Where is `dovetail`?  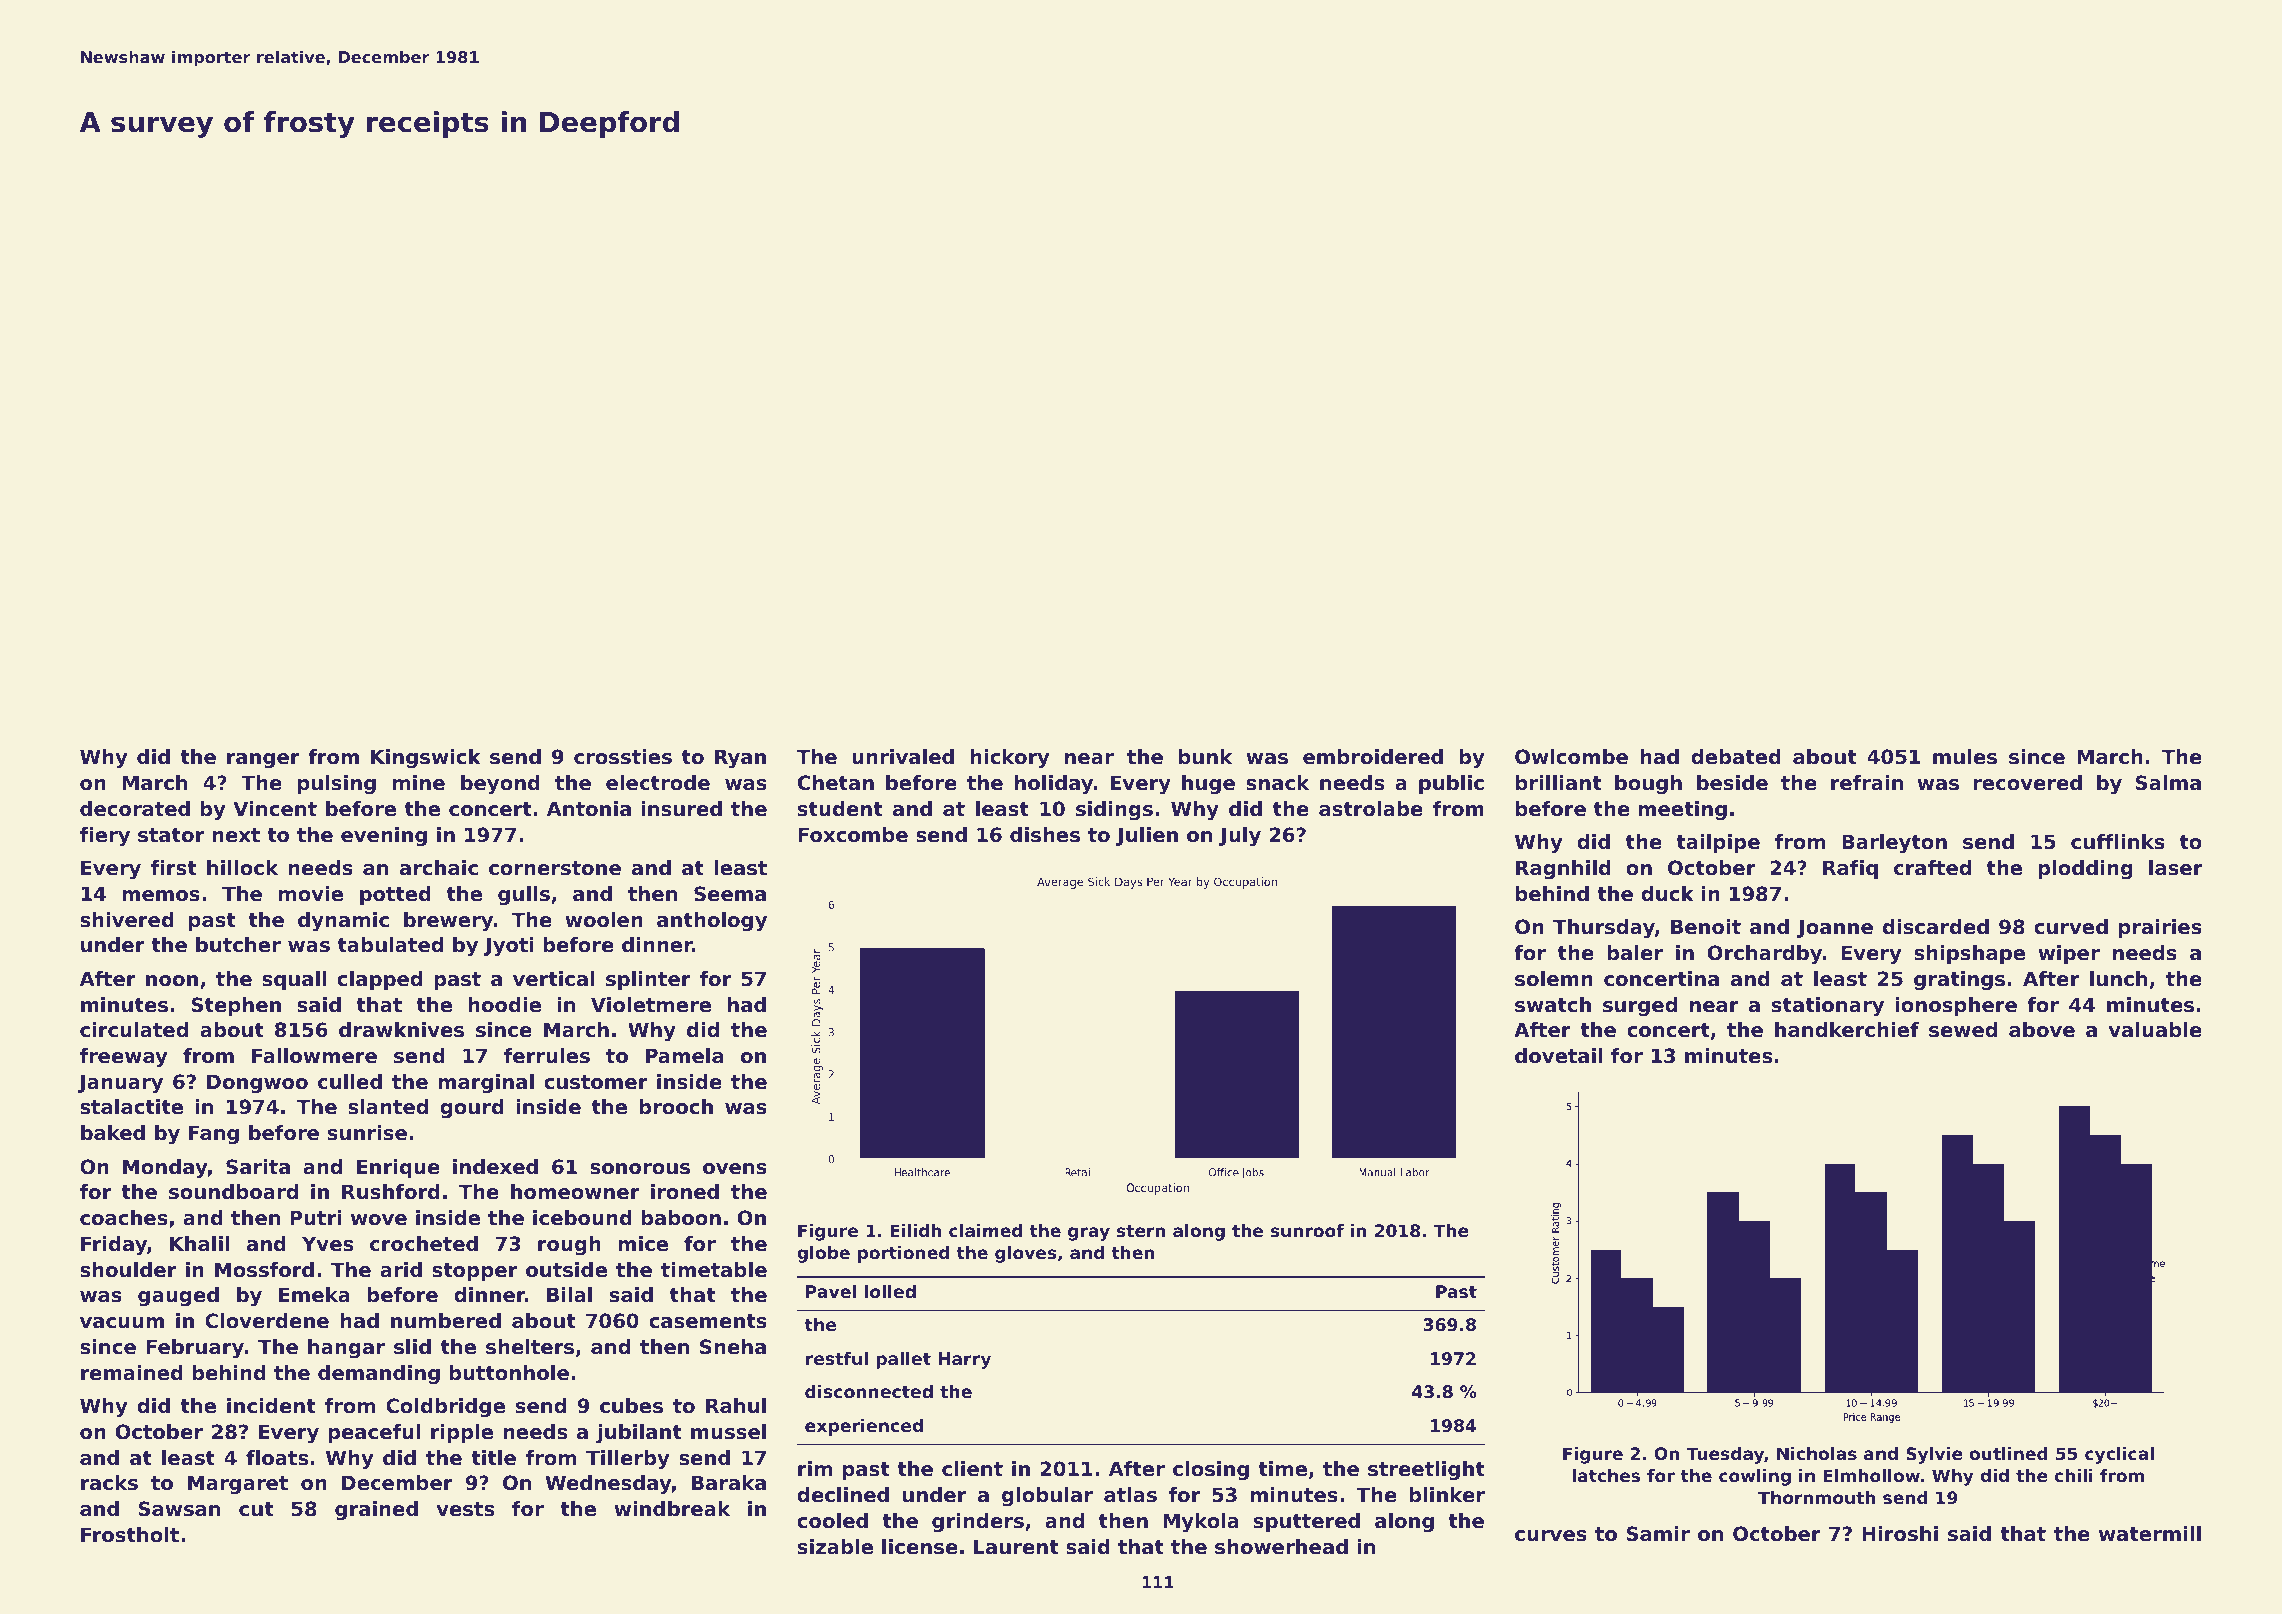
dovetail is located at coordinates (1559, 1056).
